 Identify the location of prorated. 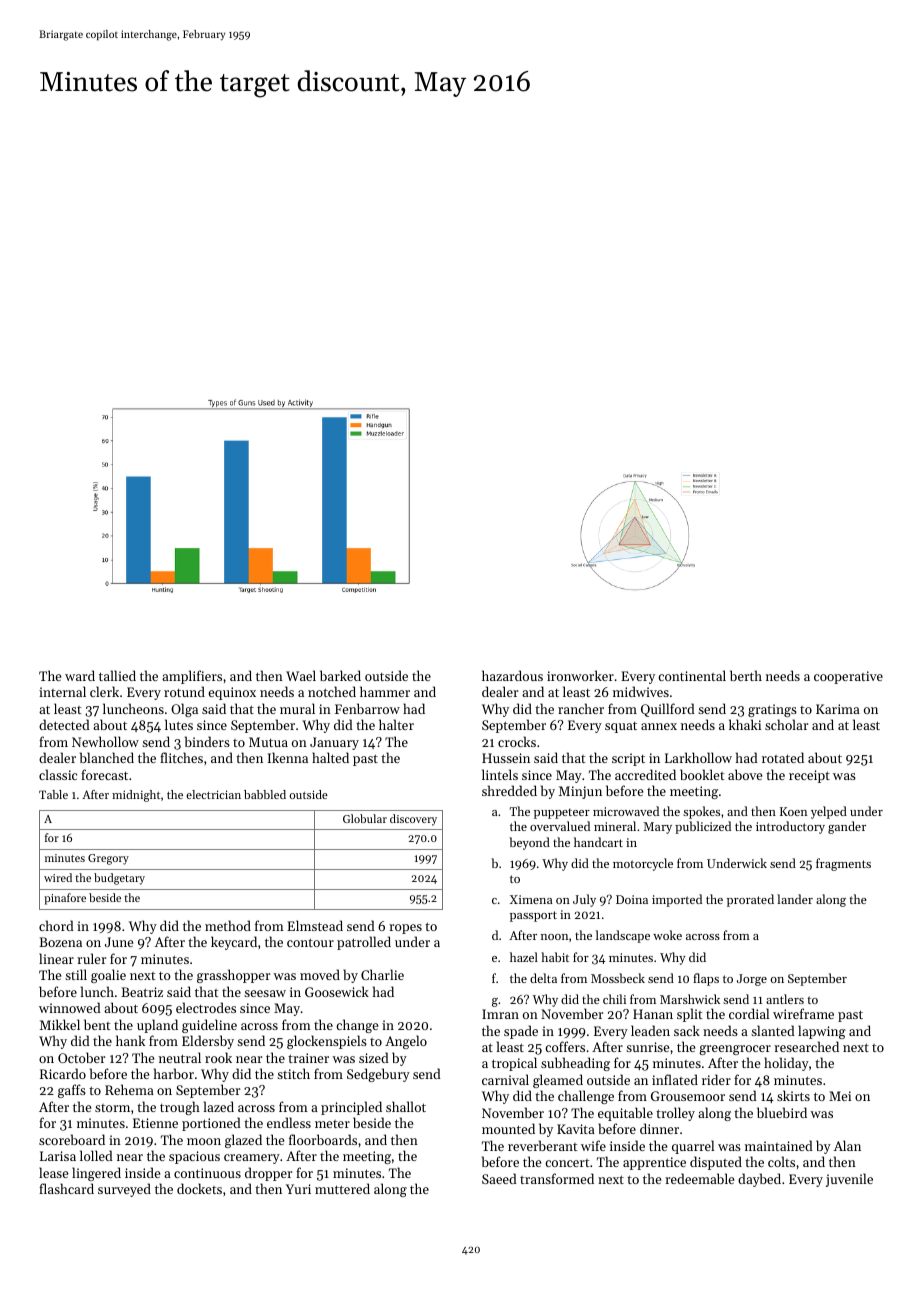
(750, 900).
